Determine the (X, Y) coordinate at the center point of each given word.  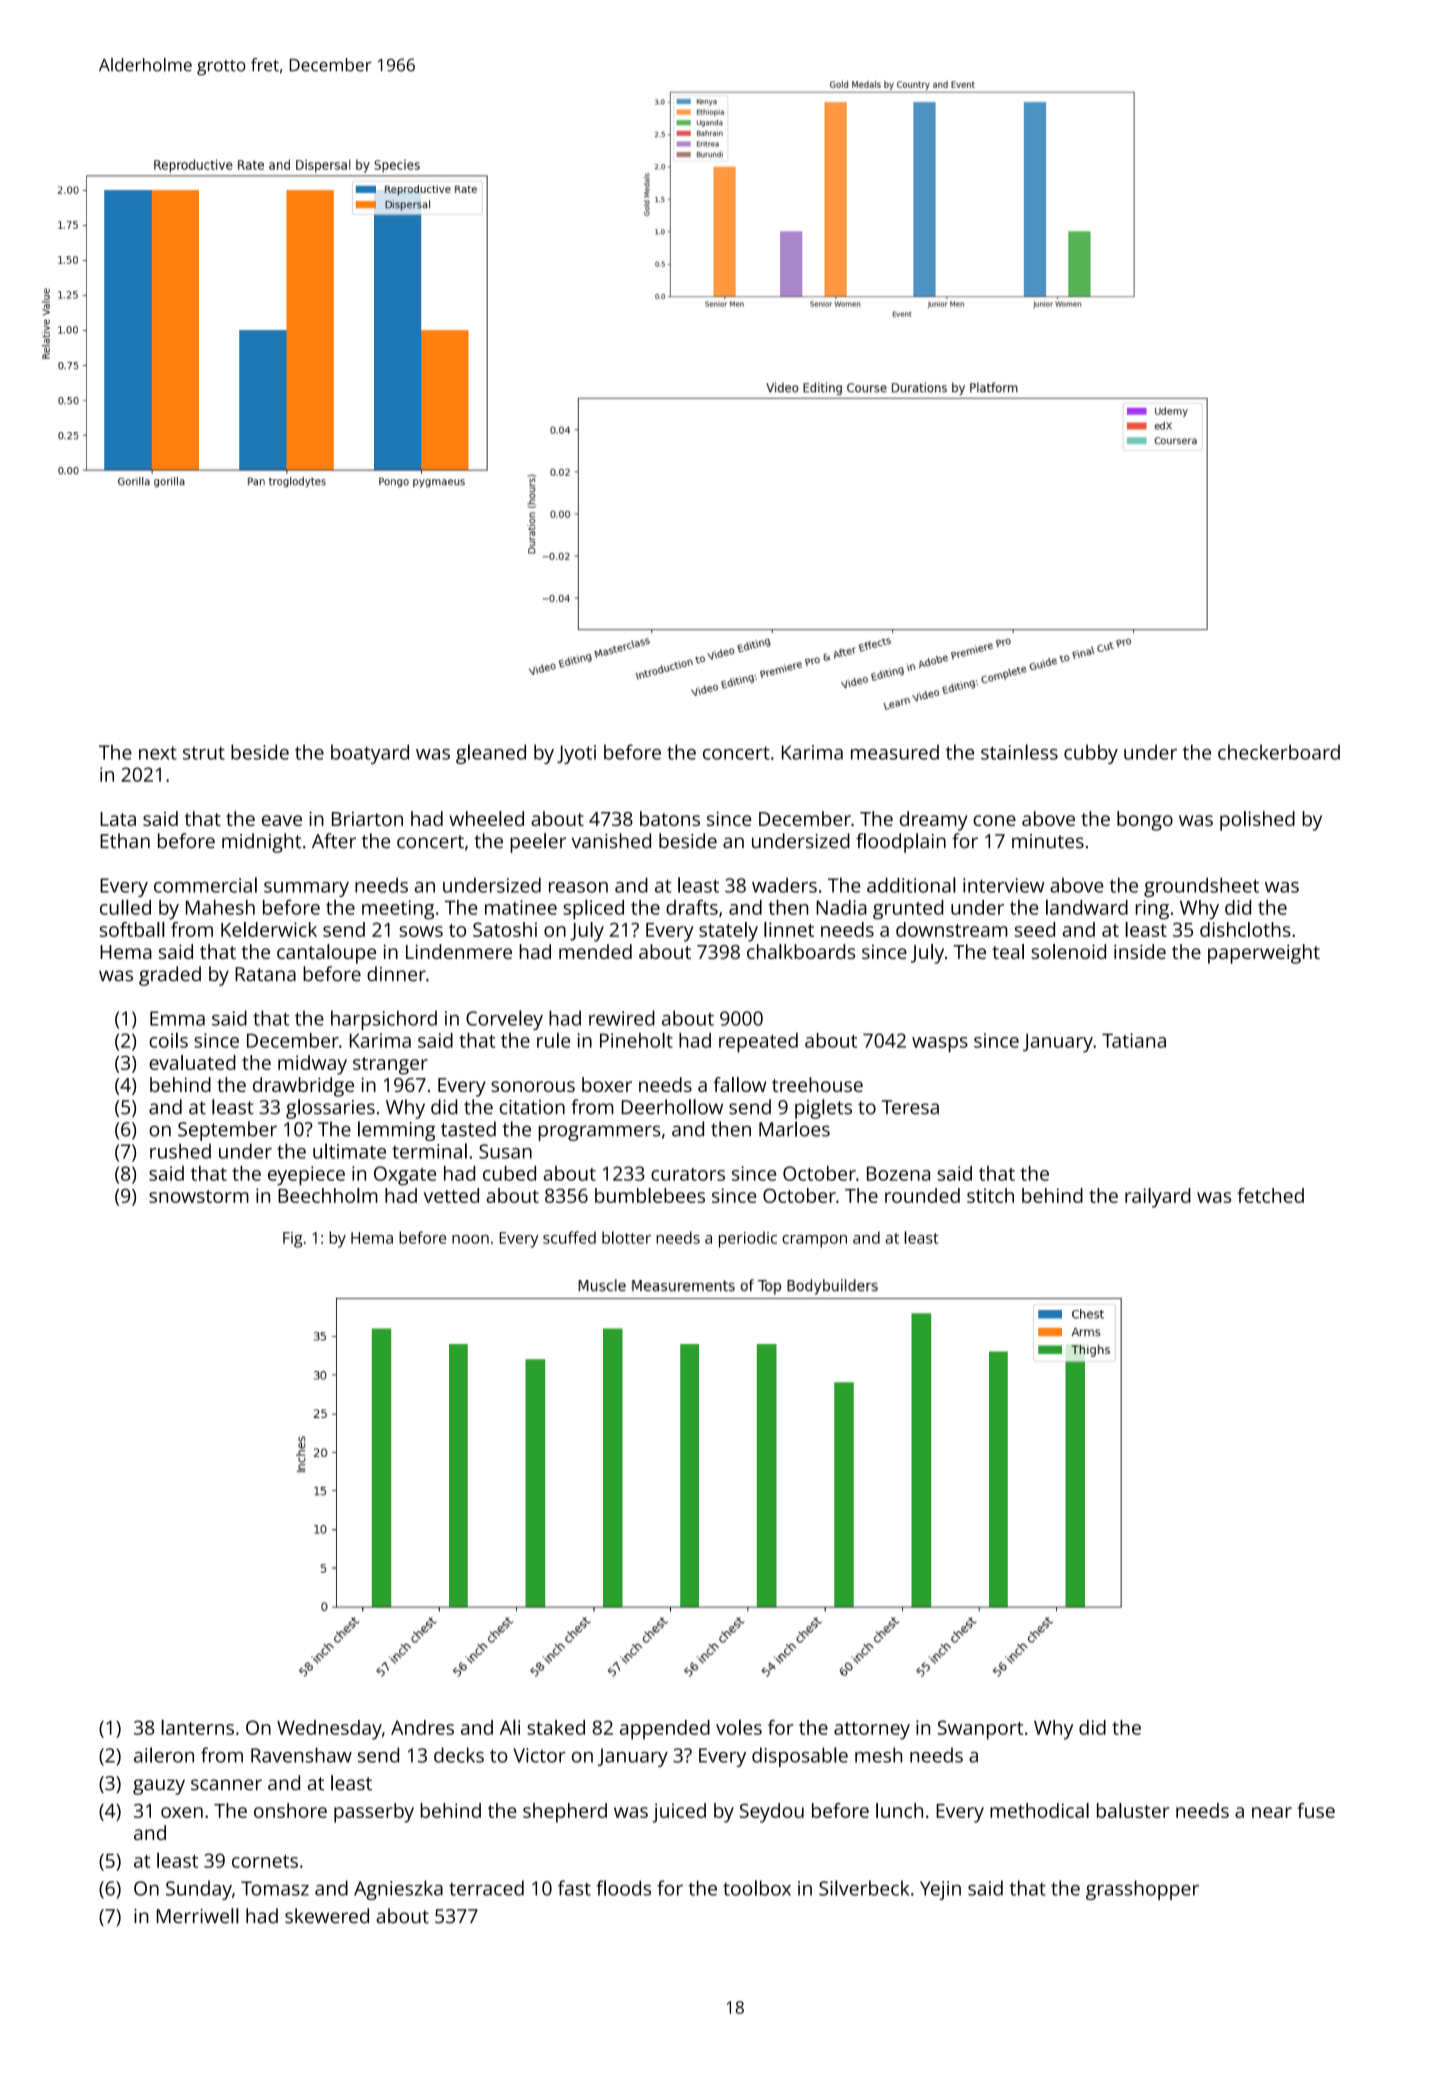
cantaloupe (326, 954)
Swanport (980, 1730)
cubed (509, 1173)
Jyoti (576, 754)
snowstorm (199, 1196)
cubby (1091, 754)
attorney (872, 1731)
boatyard (370, 754)
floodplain (901, 843)
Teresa (910, 1107)
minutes (1048, 841)
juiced (679, 1813)
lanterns (197, 1727)
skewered (327, 1916)
